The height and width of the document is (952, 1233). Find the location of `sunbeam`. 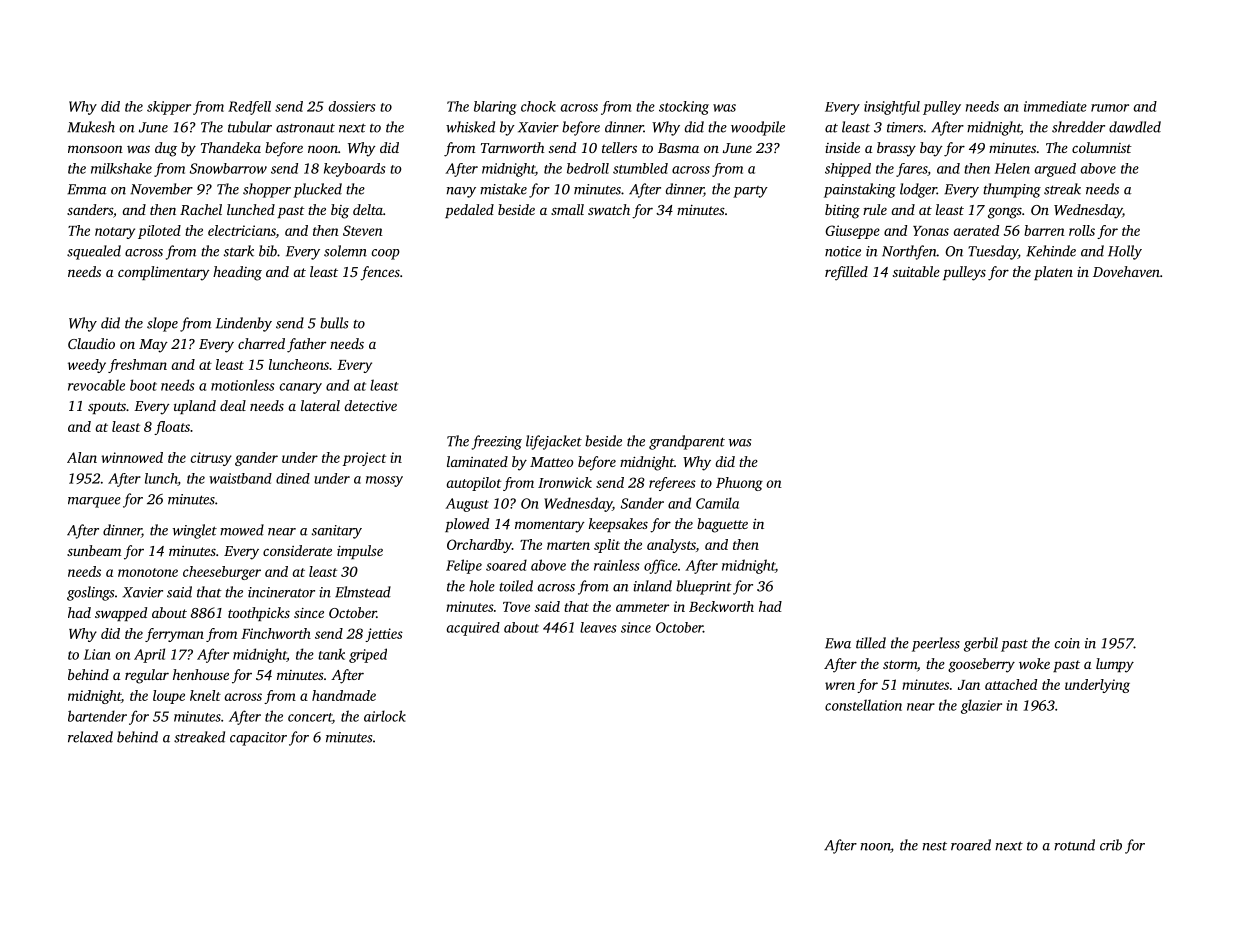

sunbeam is located at coordinates (94, 550).
